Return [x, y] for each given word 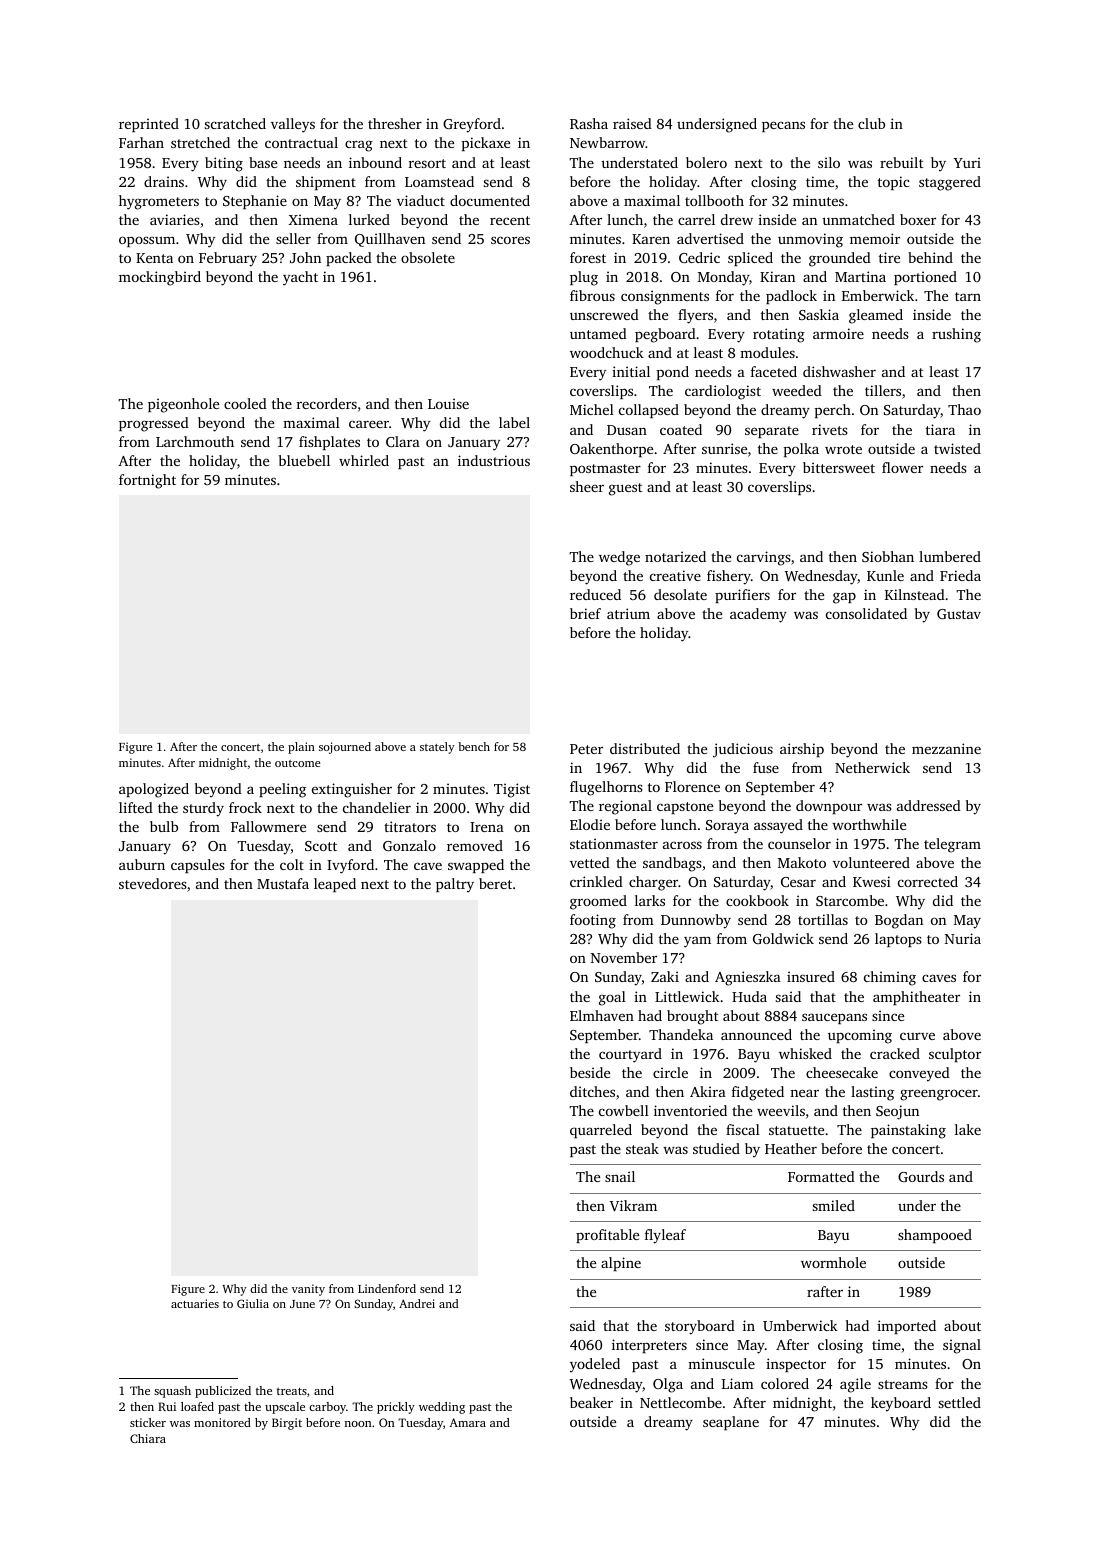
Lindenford [387, 1288]
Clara [403, 441]
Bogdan [899, 921]
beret [495, 883]
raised [632, 123]
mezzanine [946, 748]
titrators [410, 826]
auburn [142, 864]
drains [164, 181]
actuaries [195, 1303]
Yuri [967, 162]
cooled [245, 403]
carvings [764, 558]
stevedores [153, 883]
